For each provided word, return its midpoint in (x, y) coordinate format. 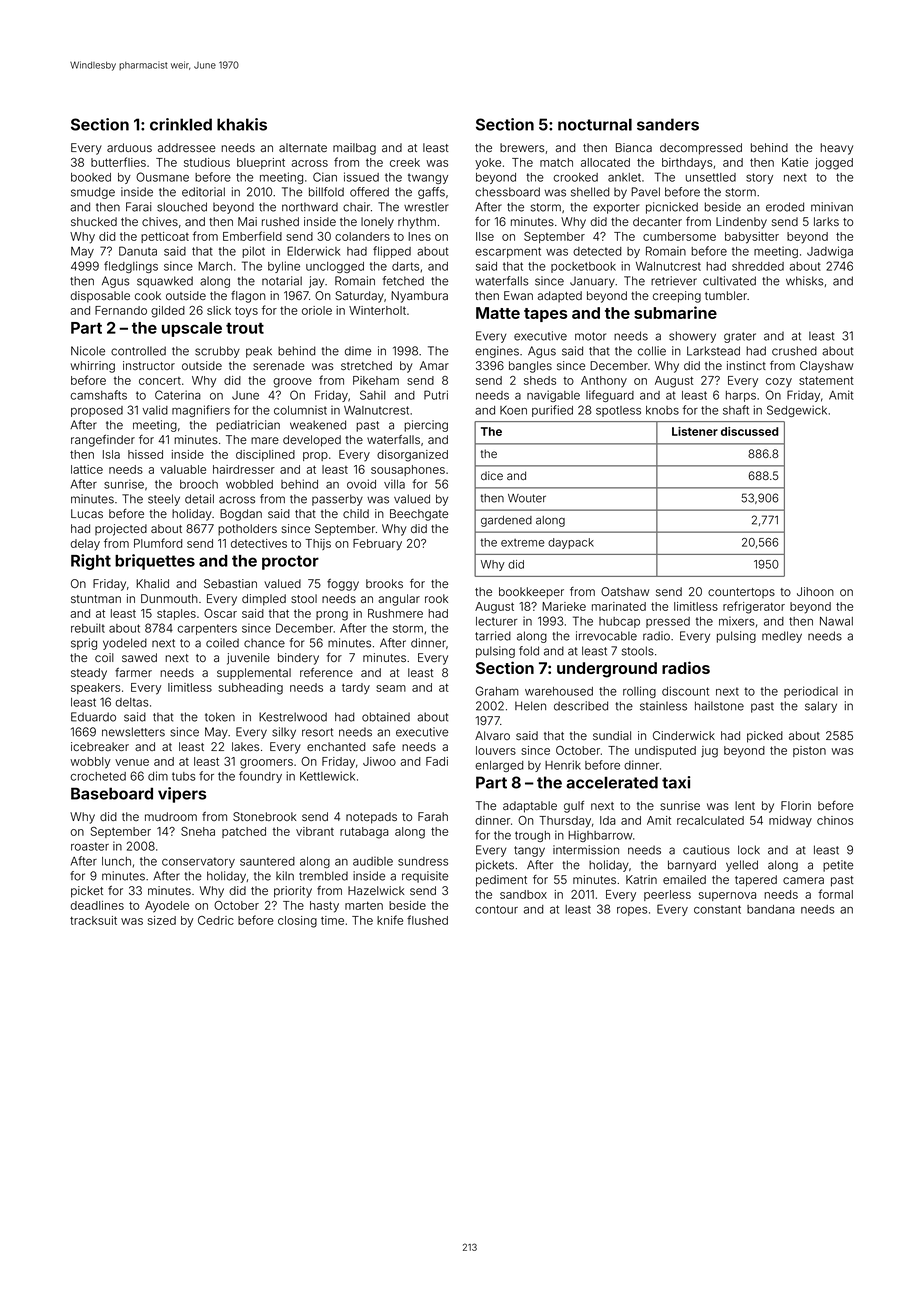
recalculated (710, 820)
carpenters (207, 629)
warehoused (559, 691)
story (759, 178)
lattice (87, 469)
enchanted (336, 746)
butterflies (118, 162)
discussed (750, 431)
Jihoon (815, 591)
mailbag (354, 149)
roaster (90, 846)
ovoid (361, 484)
